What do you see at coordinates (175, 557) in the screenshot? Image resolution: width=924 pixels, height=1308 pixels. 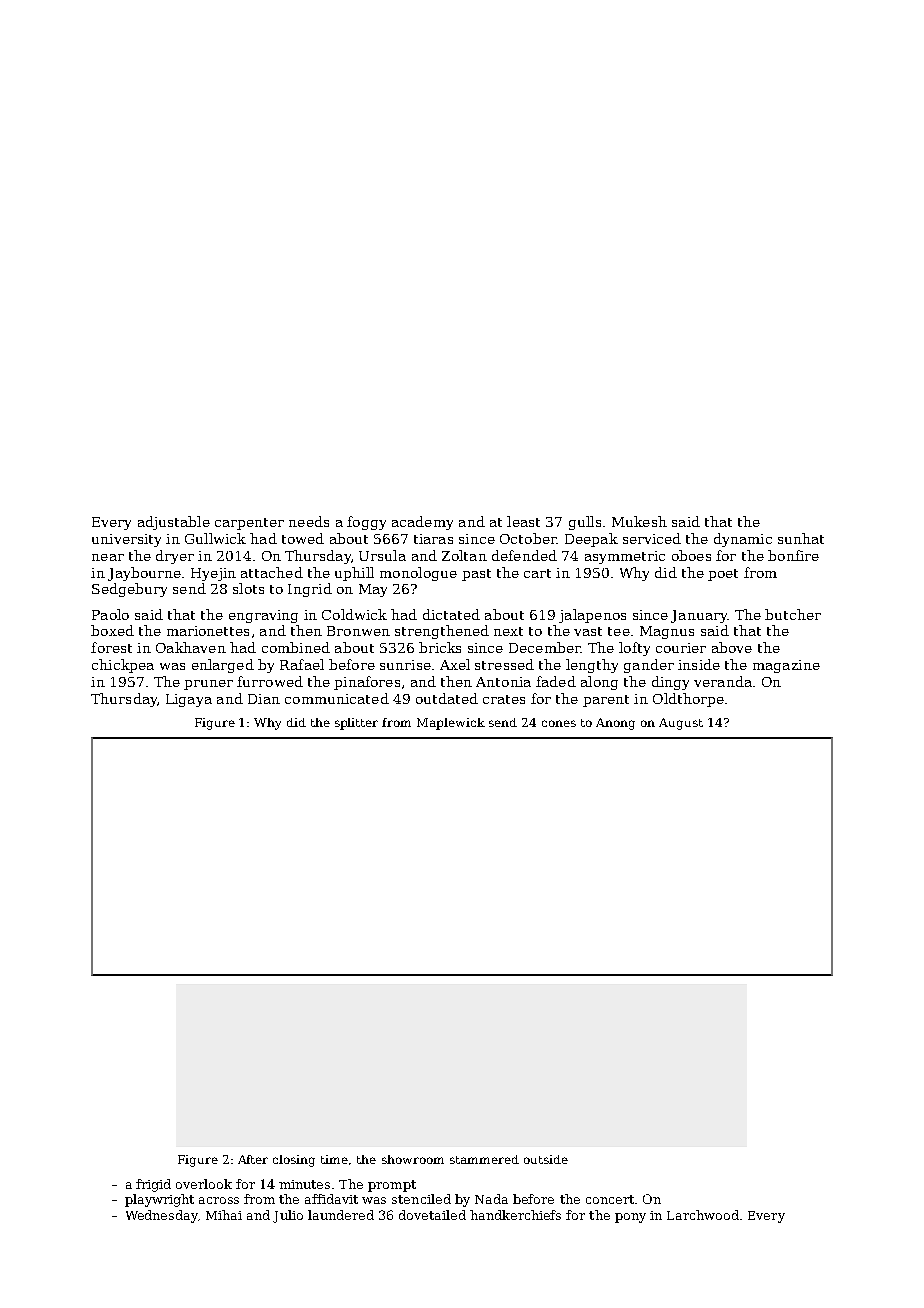 I see `dryer` at bounding box center [175, 557].
